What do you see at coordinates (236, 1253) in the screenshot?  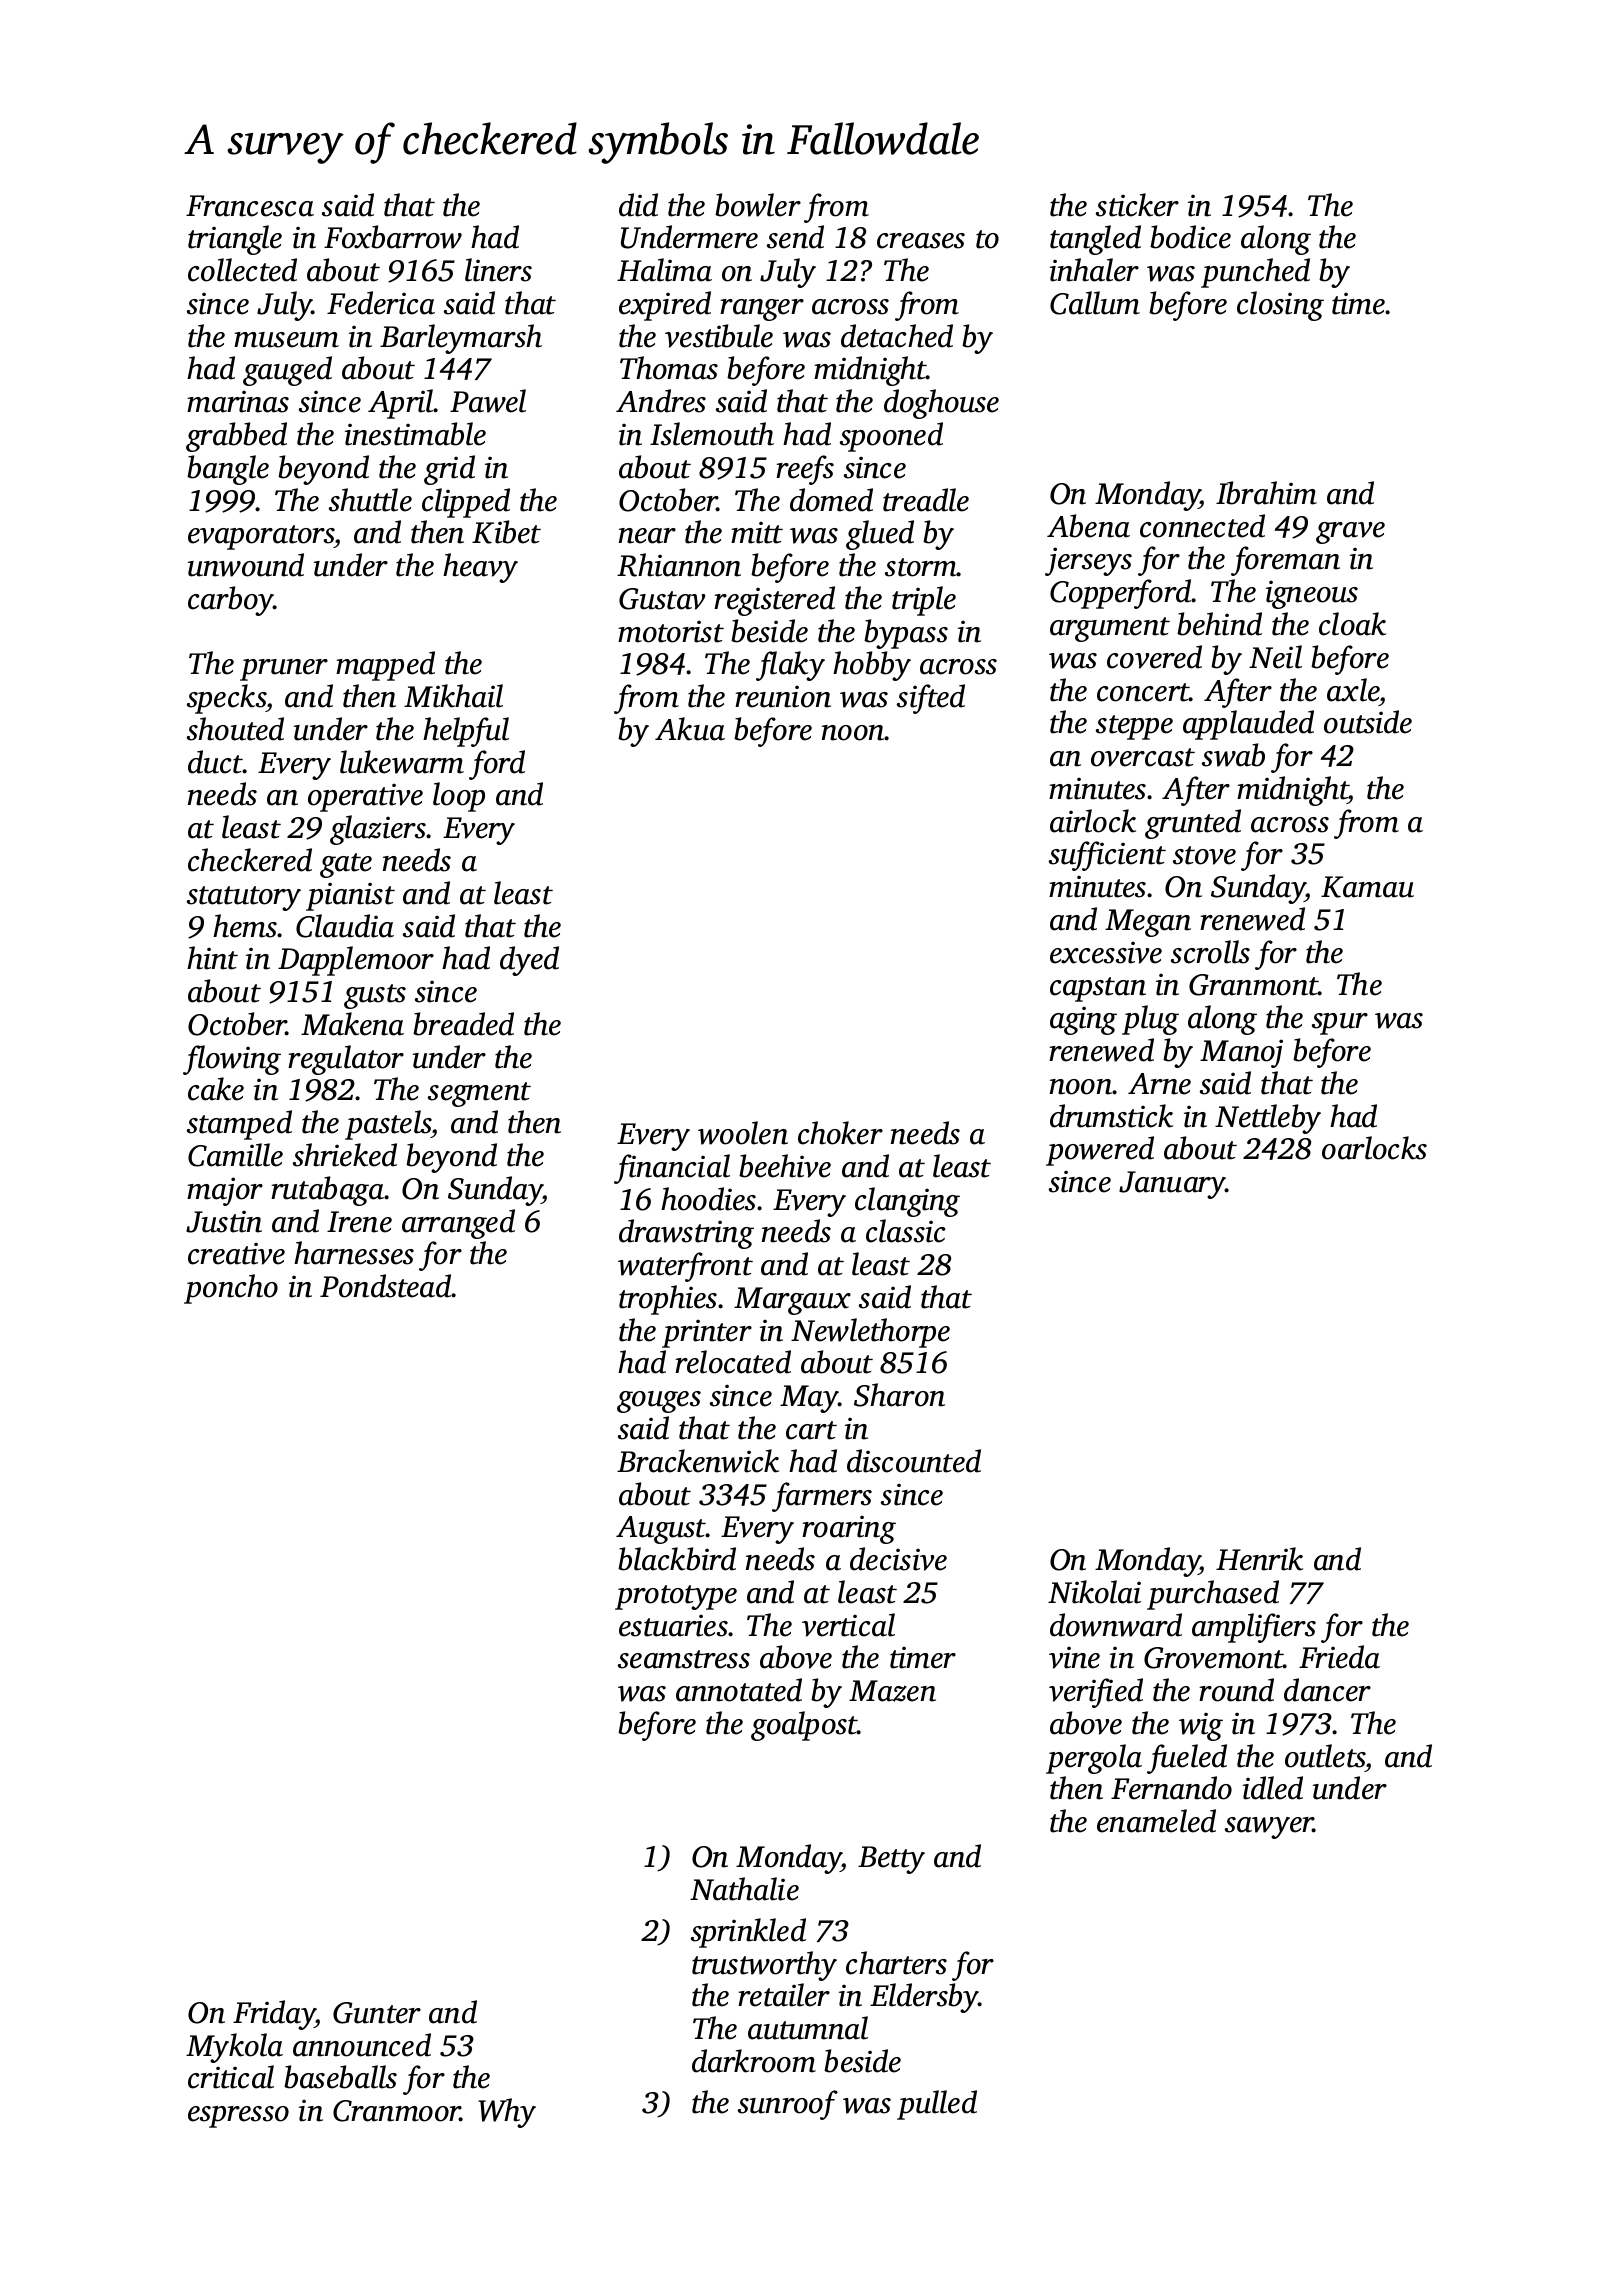 I see `creative` at bounding box center [236, 1253].
